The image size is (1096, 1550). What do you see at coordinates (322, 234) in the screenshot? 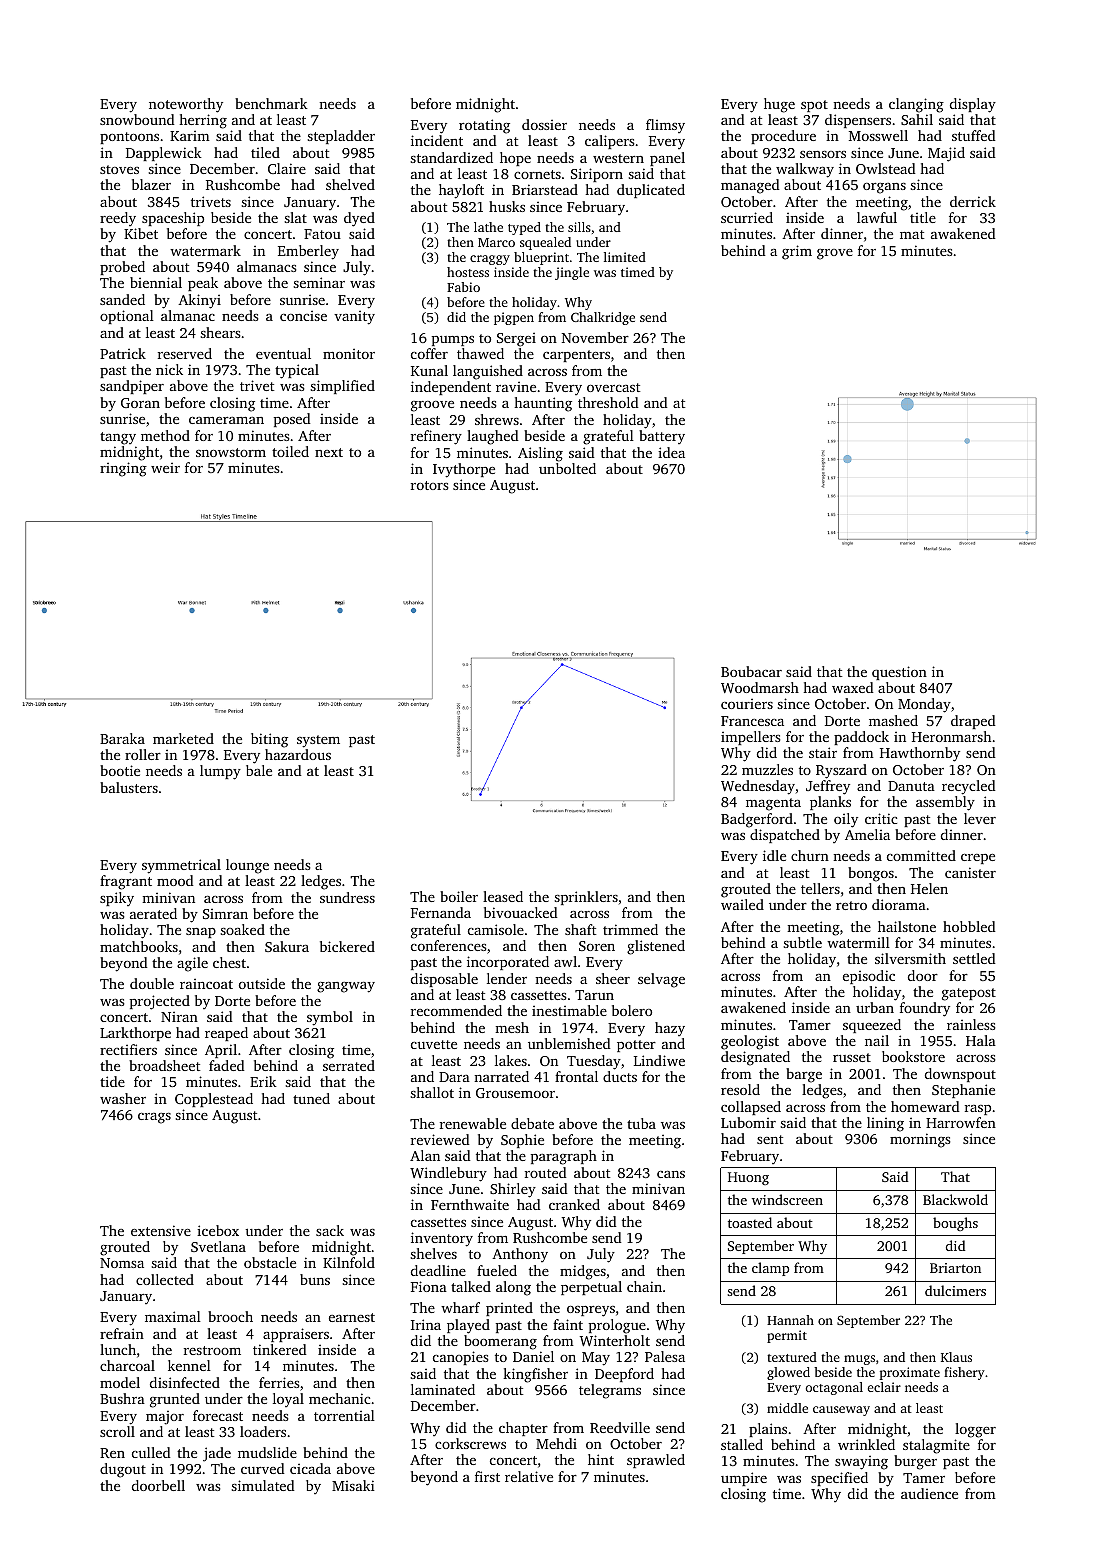
I see `Fatou` at bounding box center [322, 234].
